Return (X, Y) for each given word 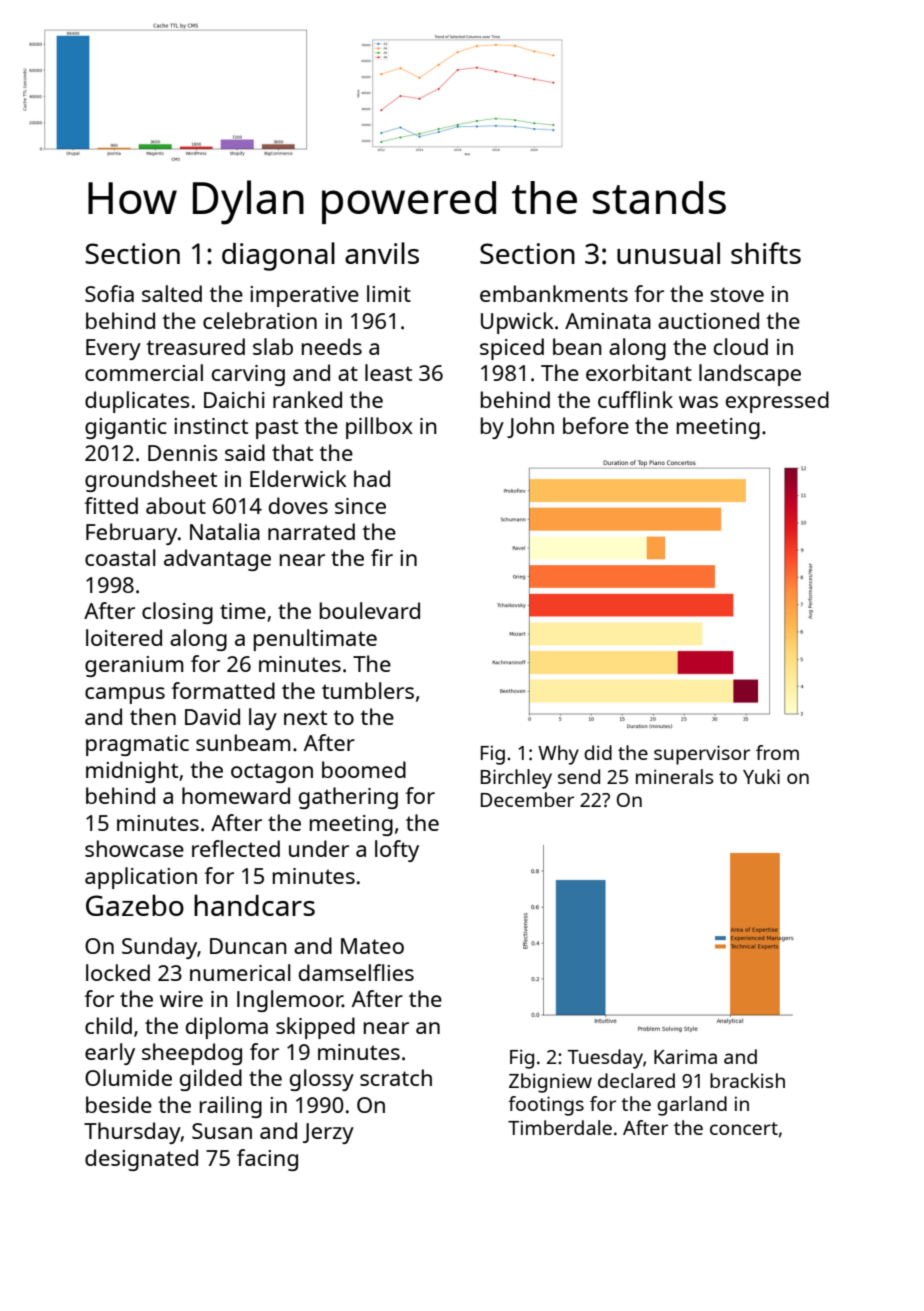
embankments (554, 293)
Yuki (761, 776)
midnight (132, 772)
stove (737, 294)
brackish (747, 1080)
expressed (777, 402)
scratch (396, 1077)
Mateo (372, 946)
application (141, 878)
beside (119, 1104)
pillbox (379, 428)
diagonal (278, 256)
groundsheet (151, 481)
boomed (364, 769)
